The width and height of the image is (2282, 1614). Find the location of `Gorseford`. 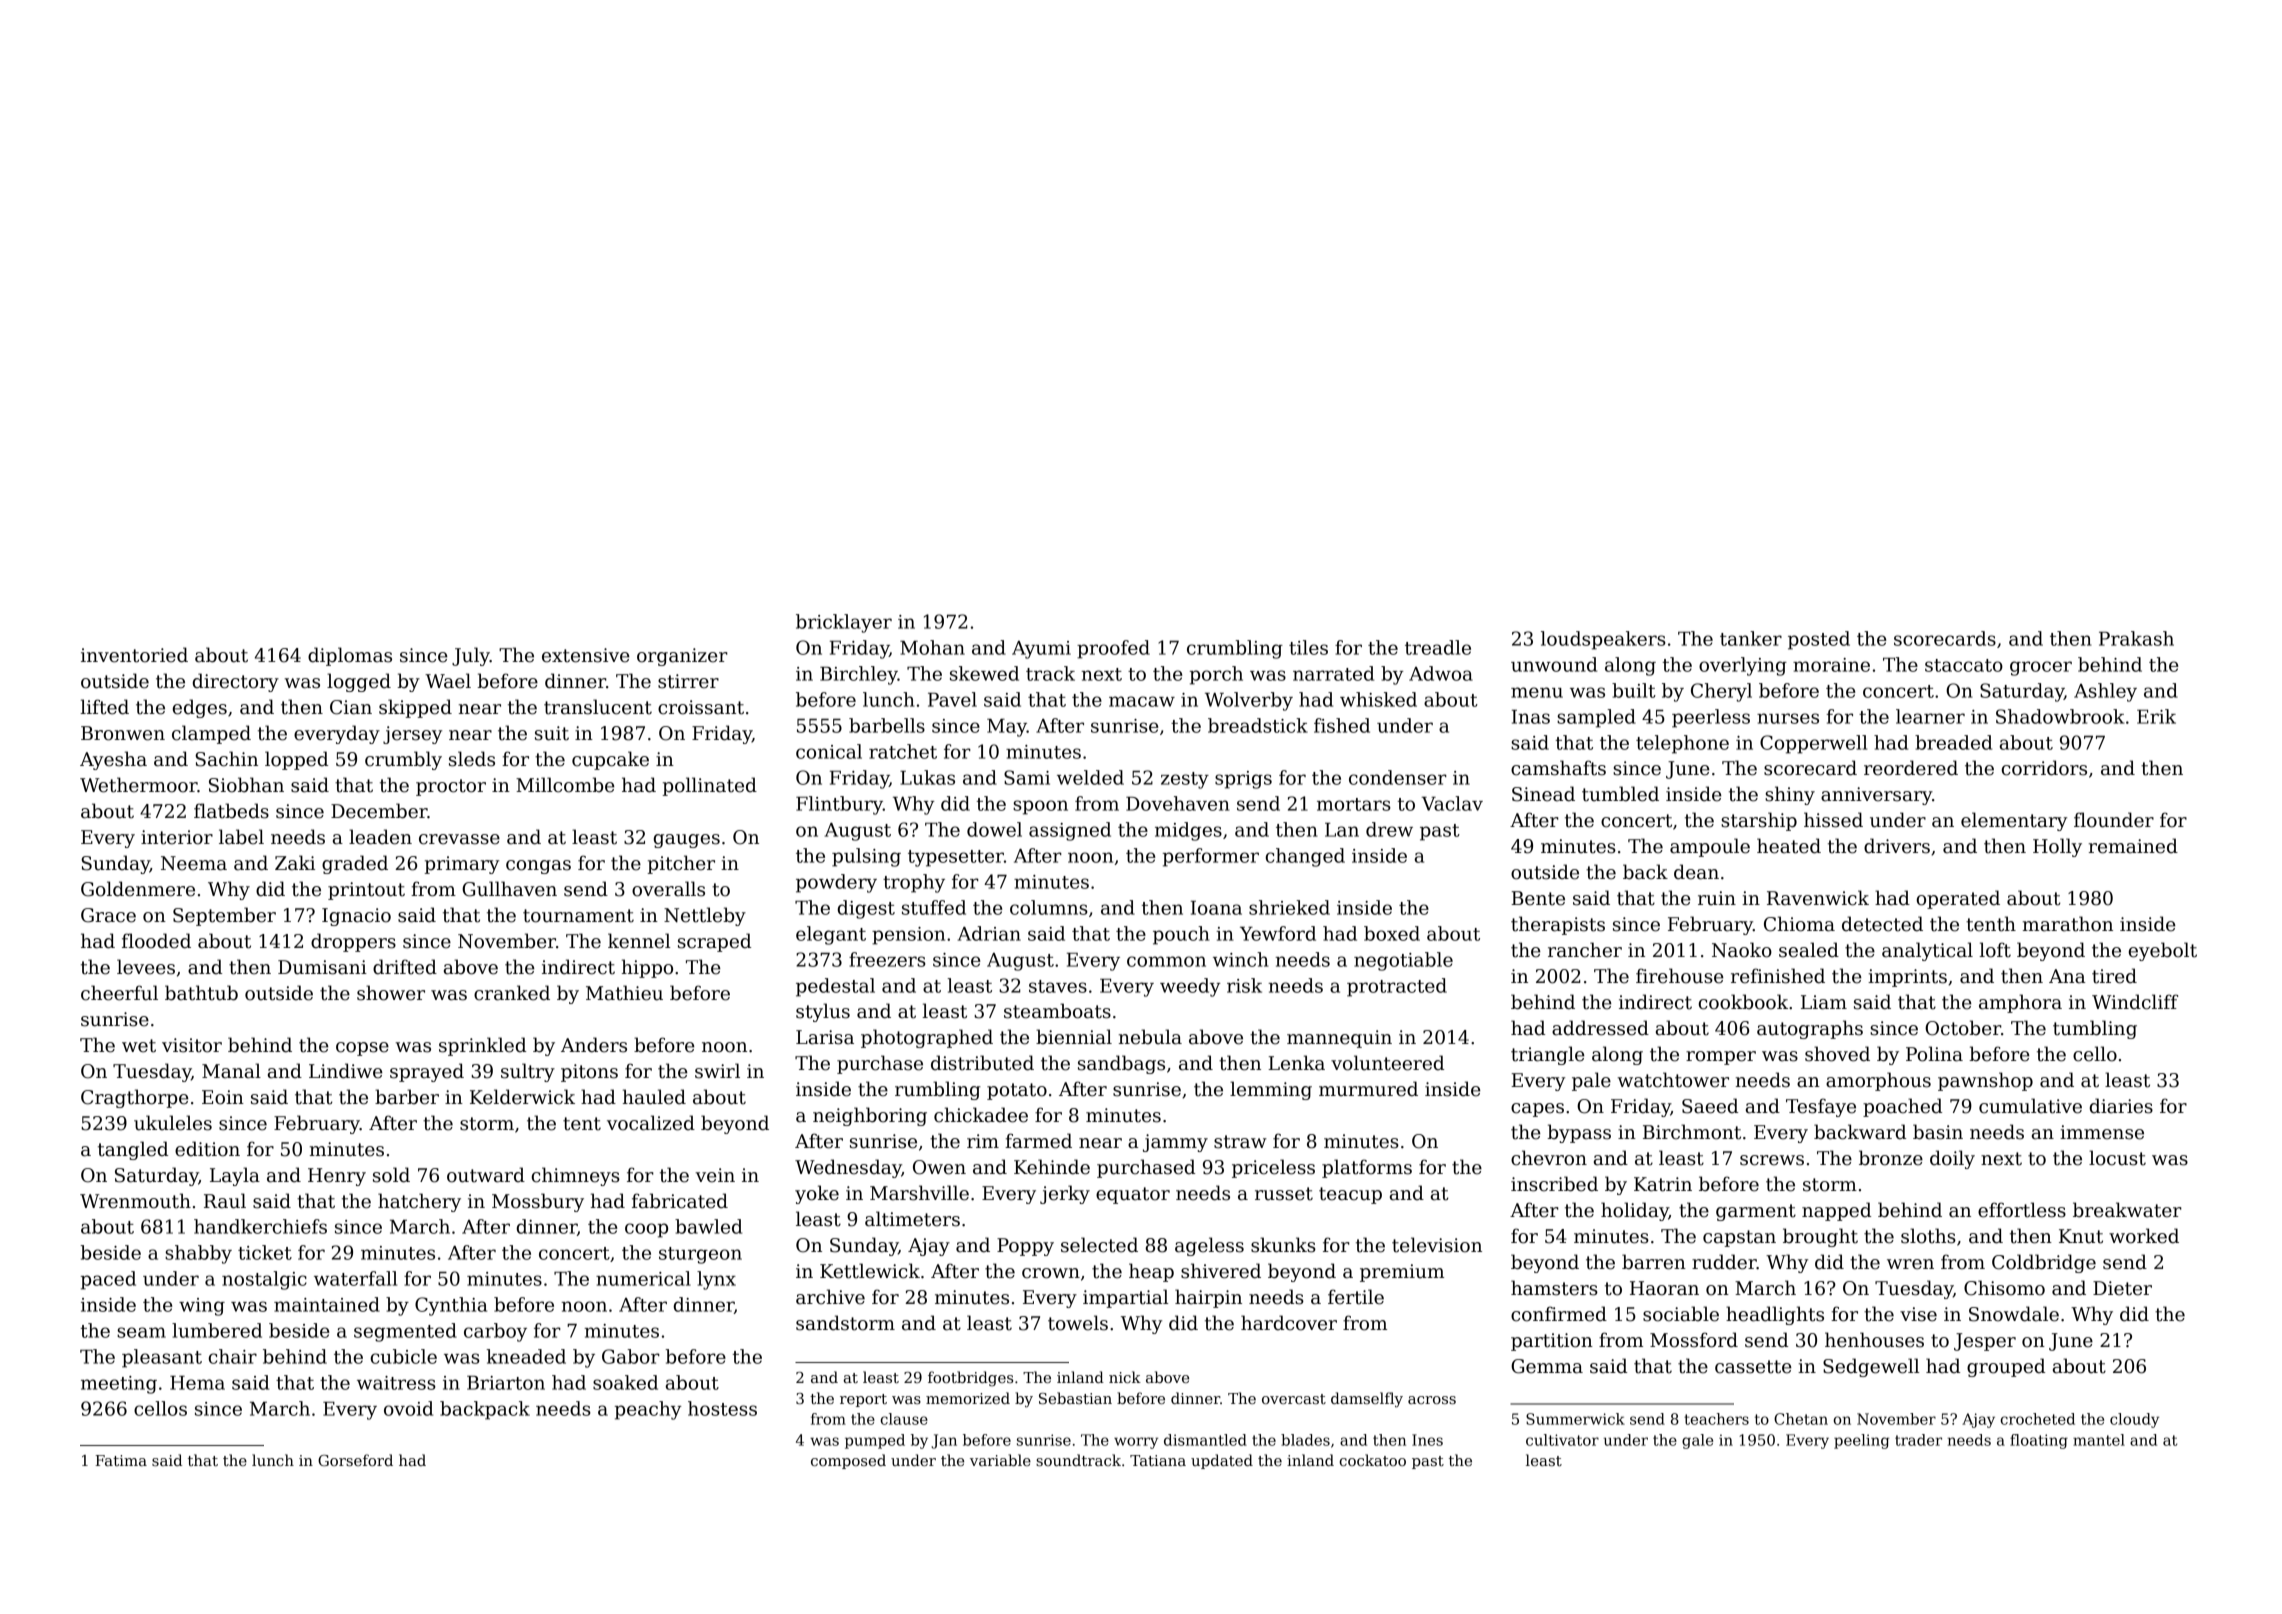

Gorseford is located at coordinates (355, 1460).
